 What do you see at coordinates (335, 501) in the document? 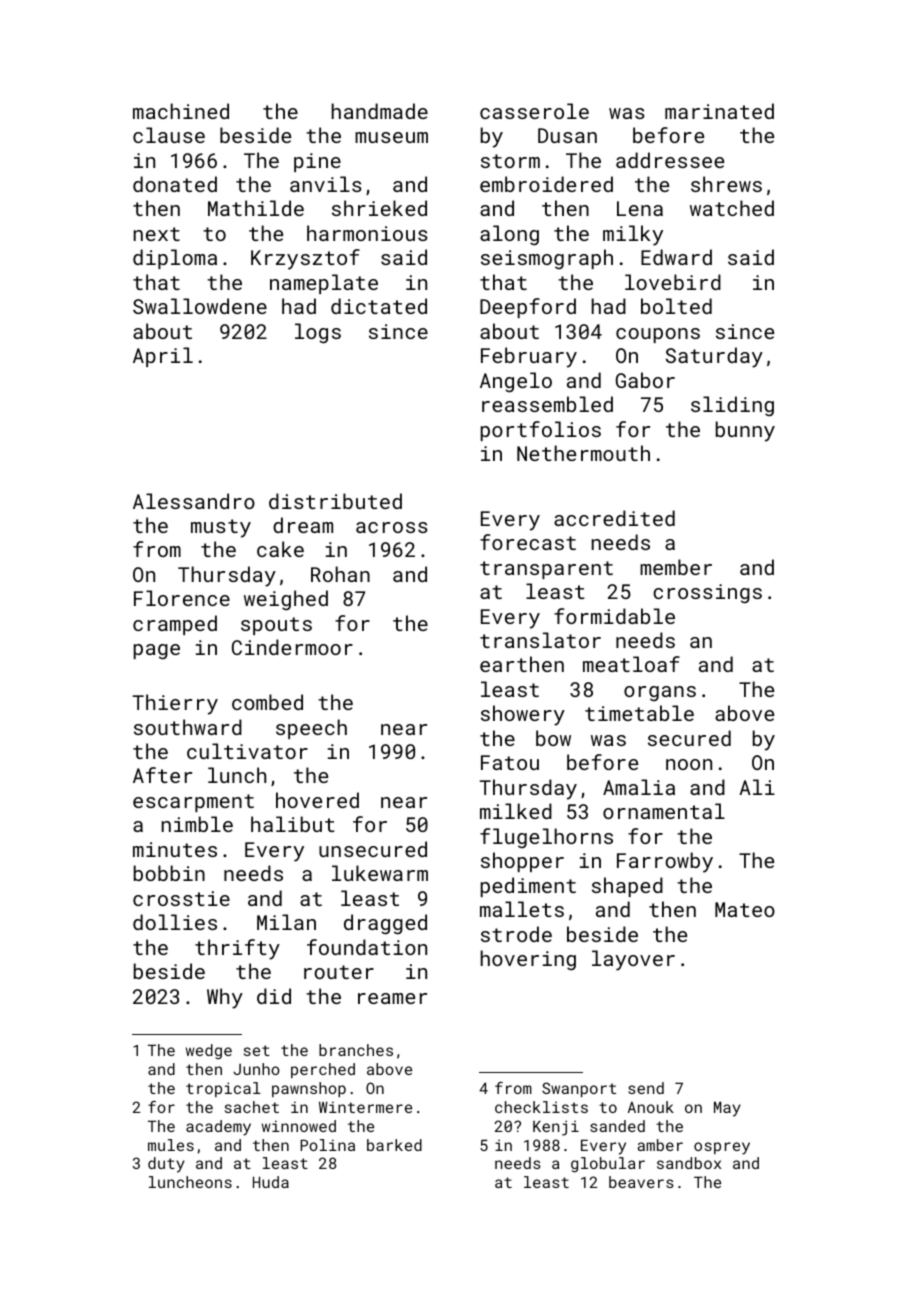
I see `distributed` at bounding box center [335, 501].
